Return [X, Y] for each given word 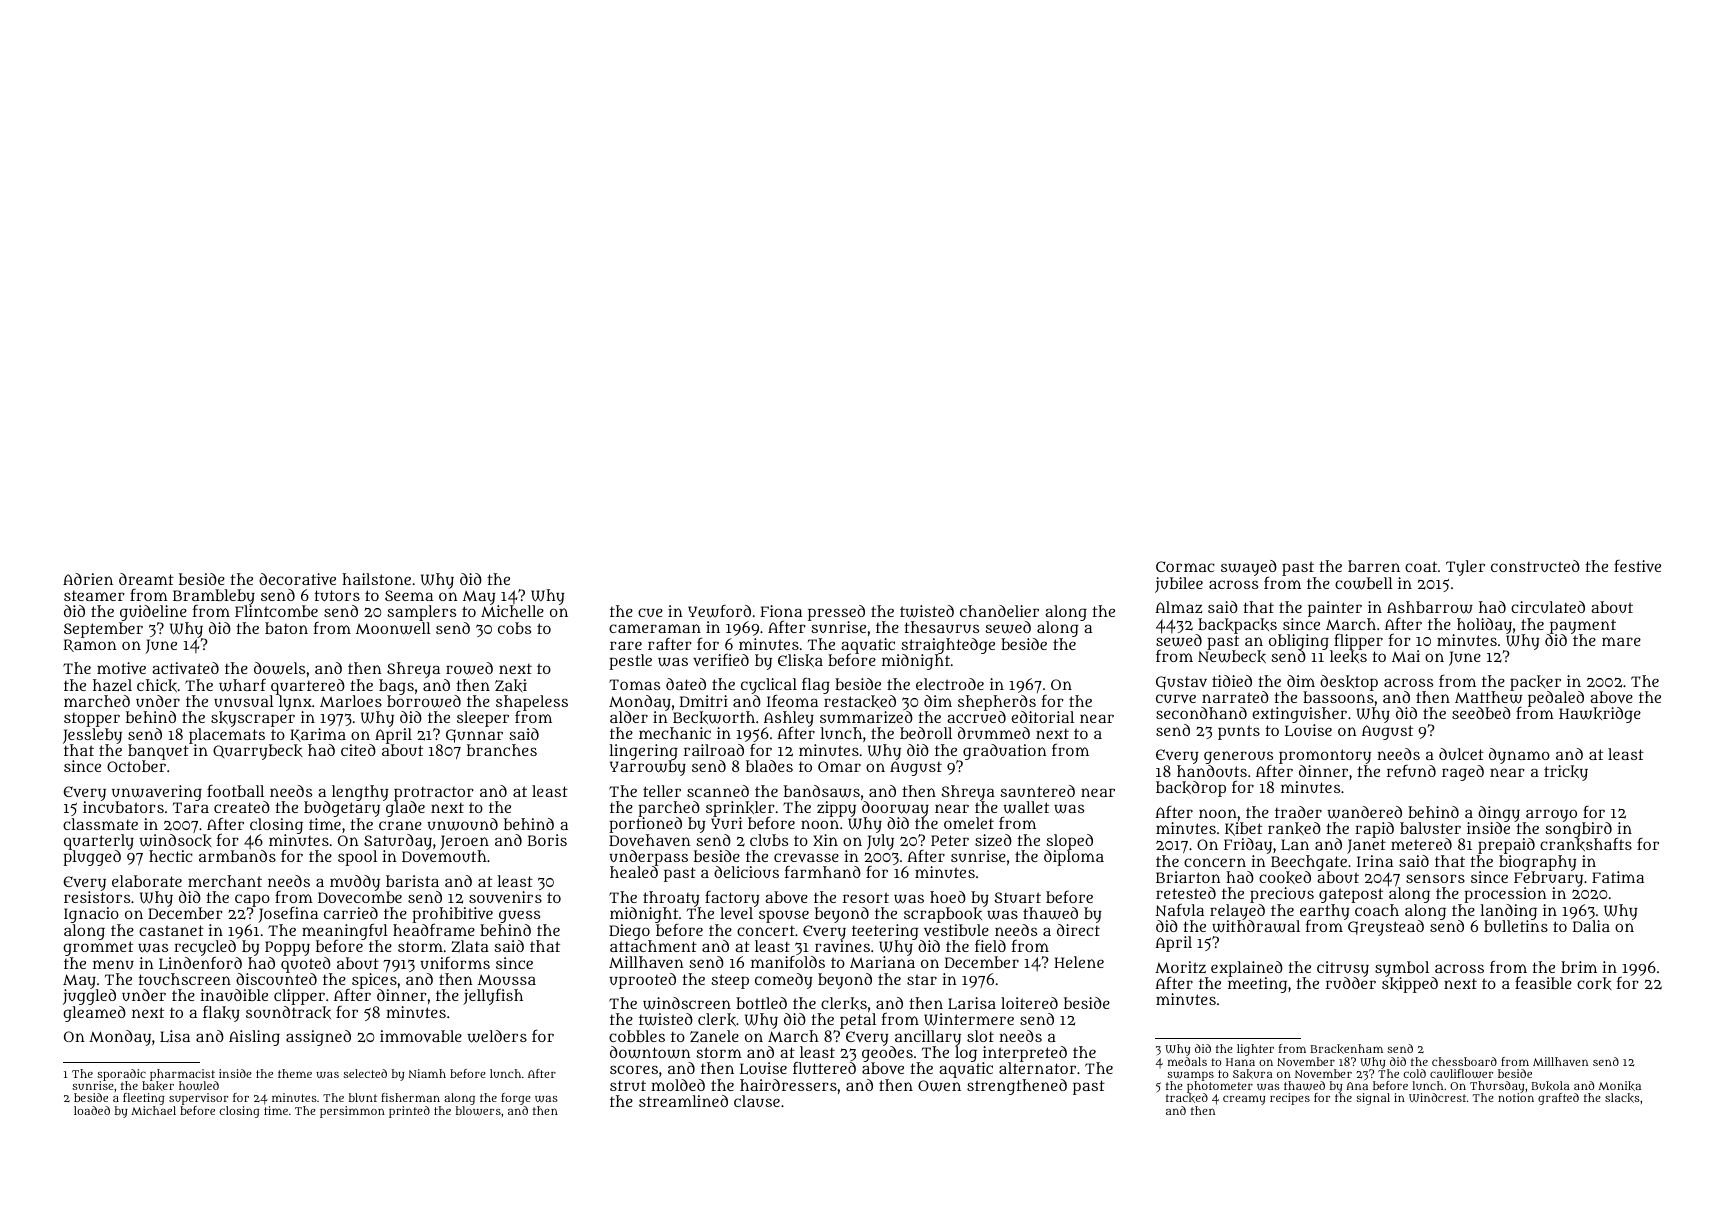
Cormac [1185, 566]
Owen [939, 1086]
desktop [1349, 683]
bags [396, 687]
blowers [478, 1110]
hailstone [376, 579]
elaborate [147, 881]
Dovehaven [650, 840]
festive [1637, 566]
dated [686, 684]
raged [1463, 773]
